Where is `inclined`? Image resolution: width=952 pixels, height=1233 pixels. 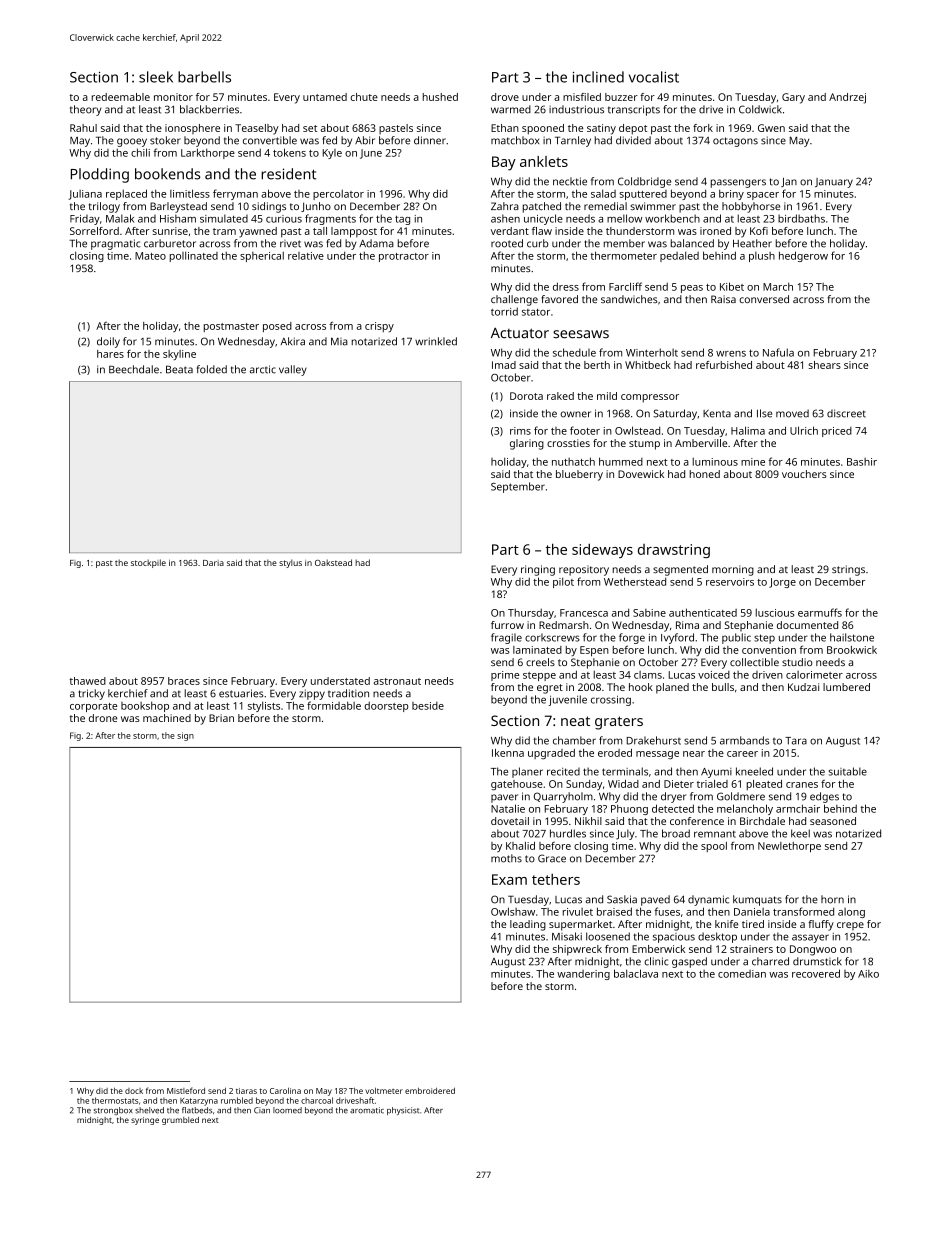 inclined is located at coordinates (598, 77).
